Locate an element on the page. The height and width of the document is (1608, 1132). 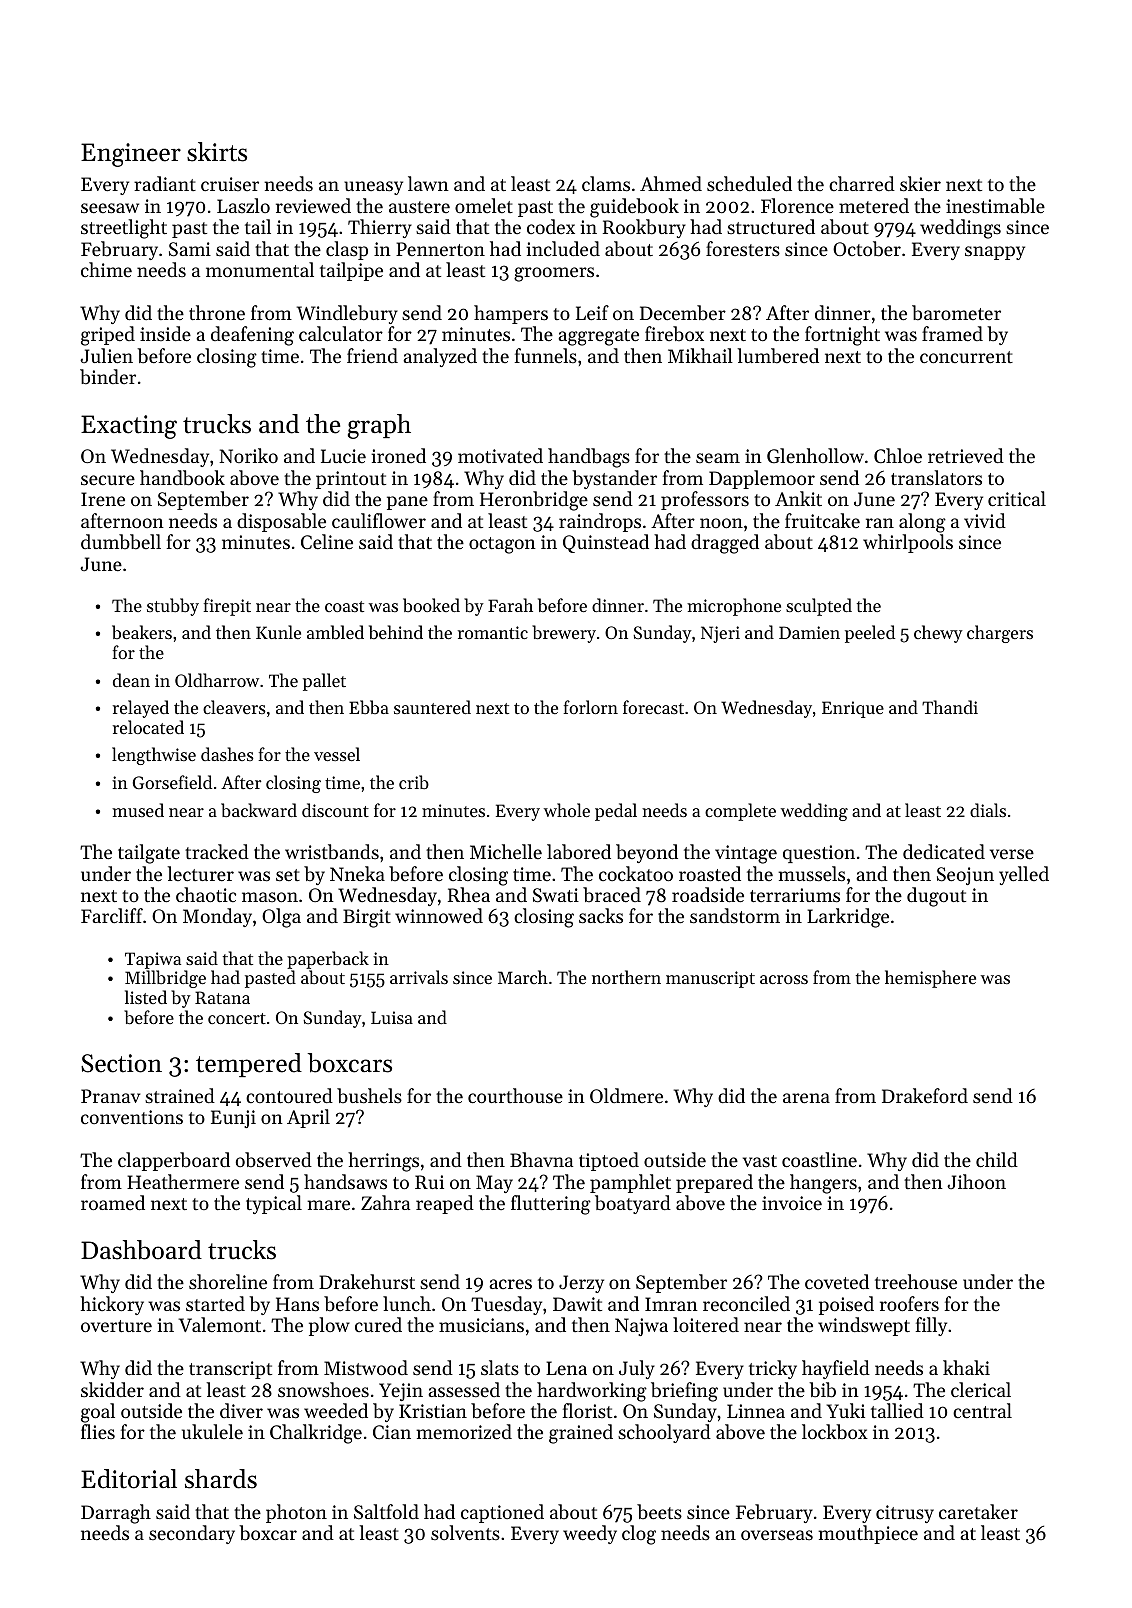
sauntered is located at coordinates (432, 707).
